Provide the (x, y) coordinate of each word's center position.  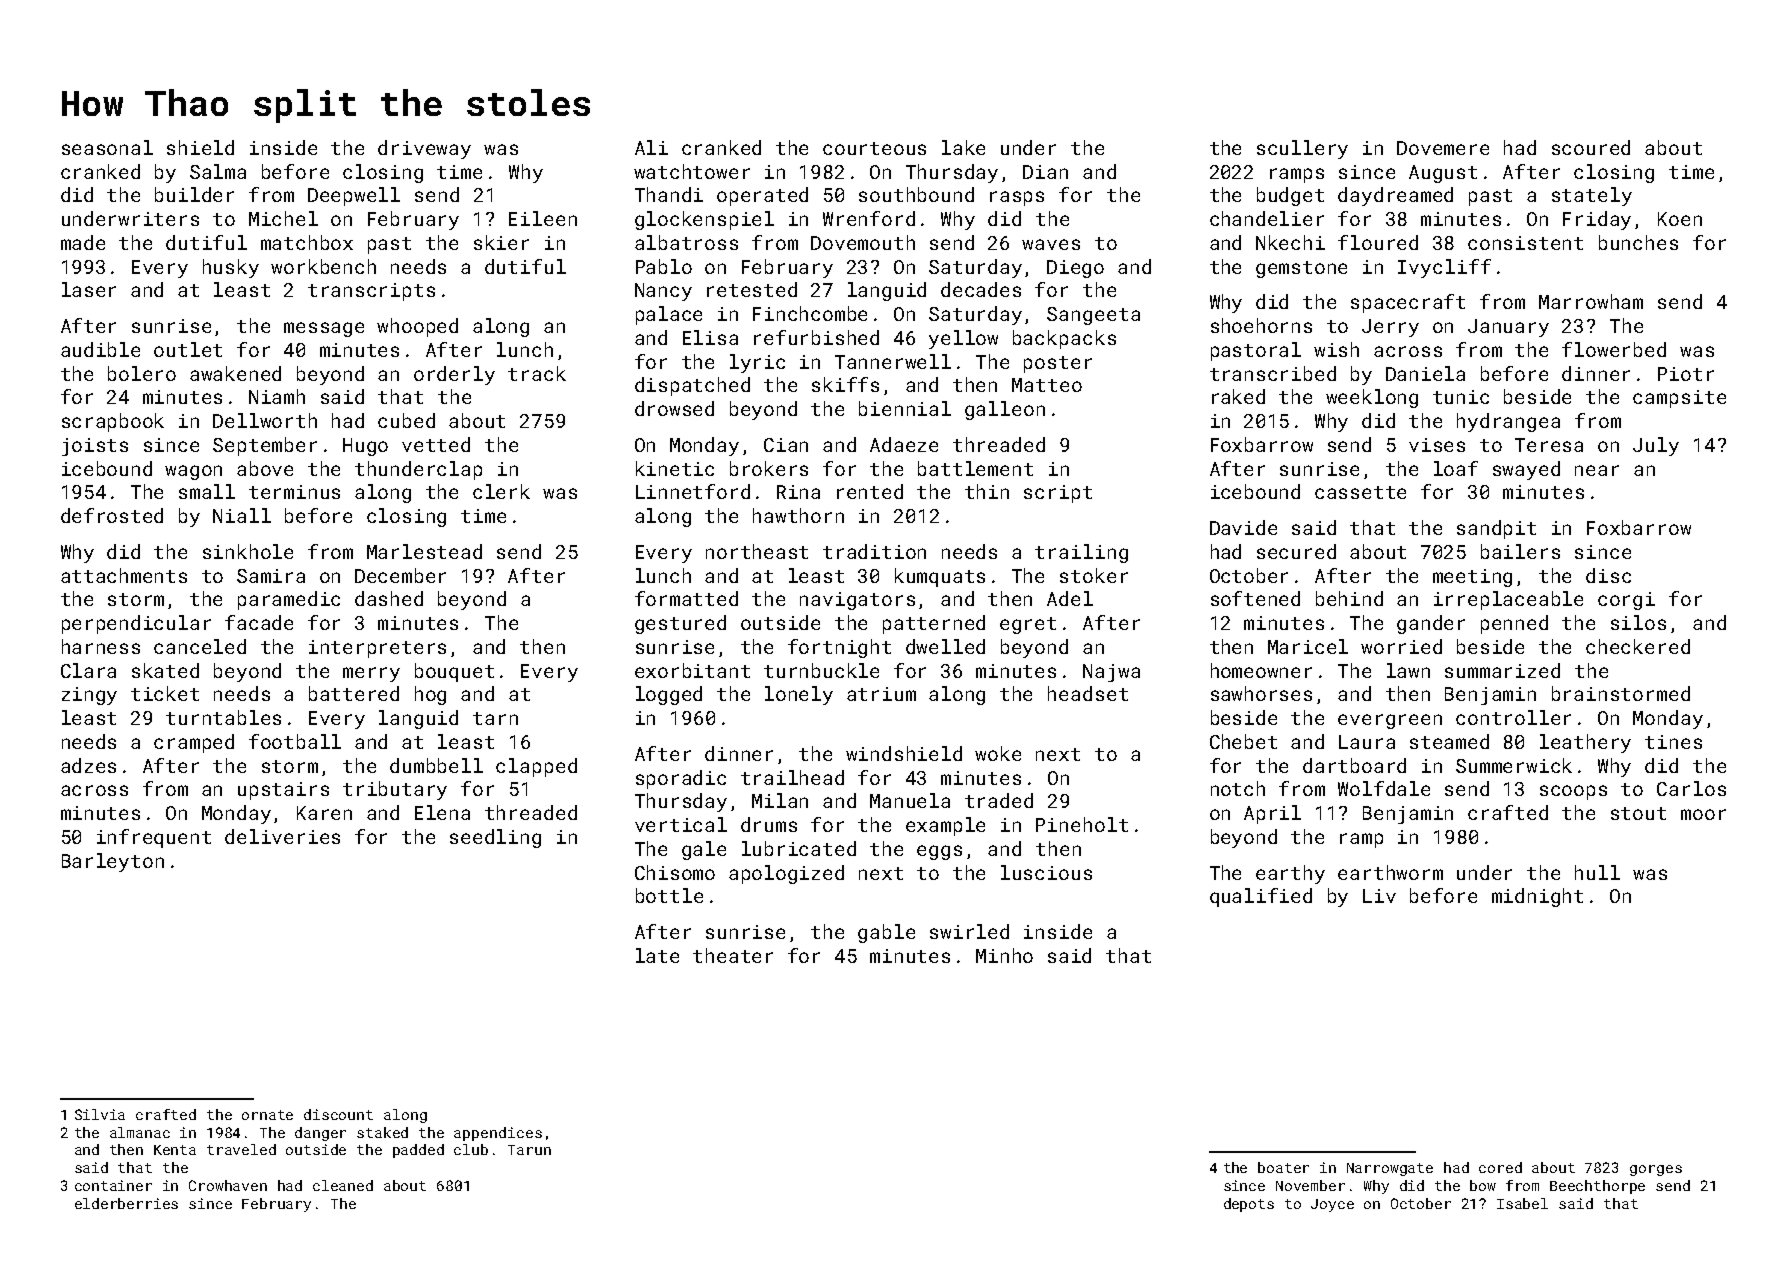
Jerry (1390, 328)
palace (669, 315)
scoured (1591, 147)
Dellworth (265, 420)
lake (963, 147)
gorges (1656, 1170)
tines (1673, 742)
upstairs (283, 791)
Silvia (100, 1114)
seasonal (107, 147)
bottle (669, 895)
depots (1249, 1205)
